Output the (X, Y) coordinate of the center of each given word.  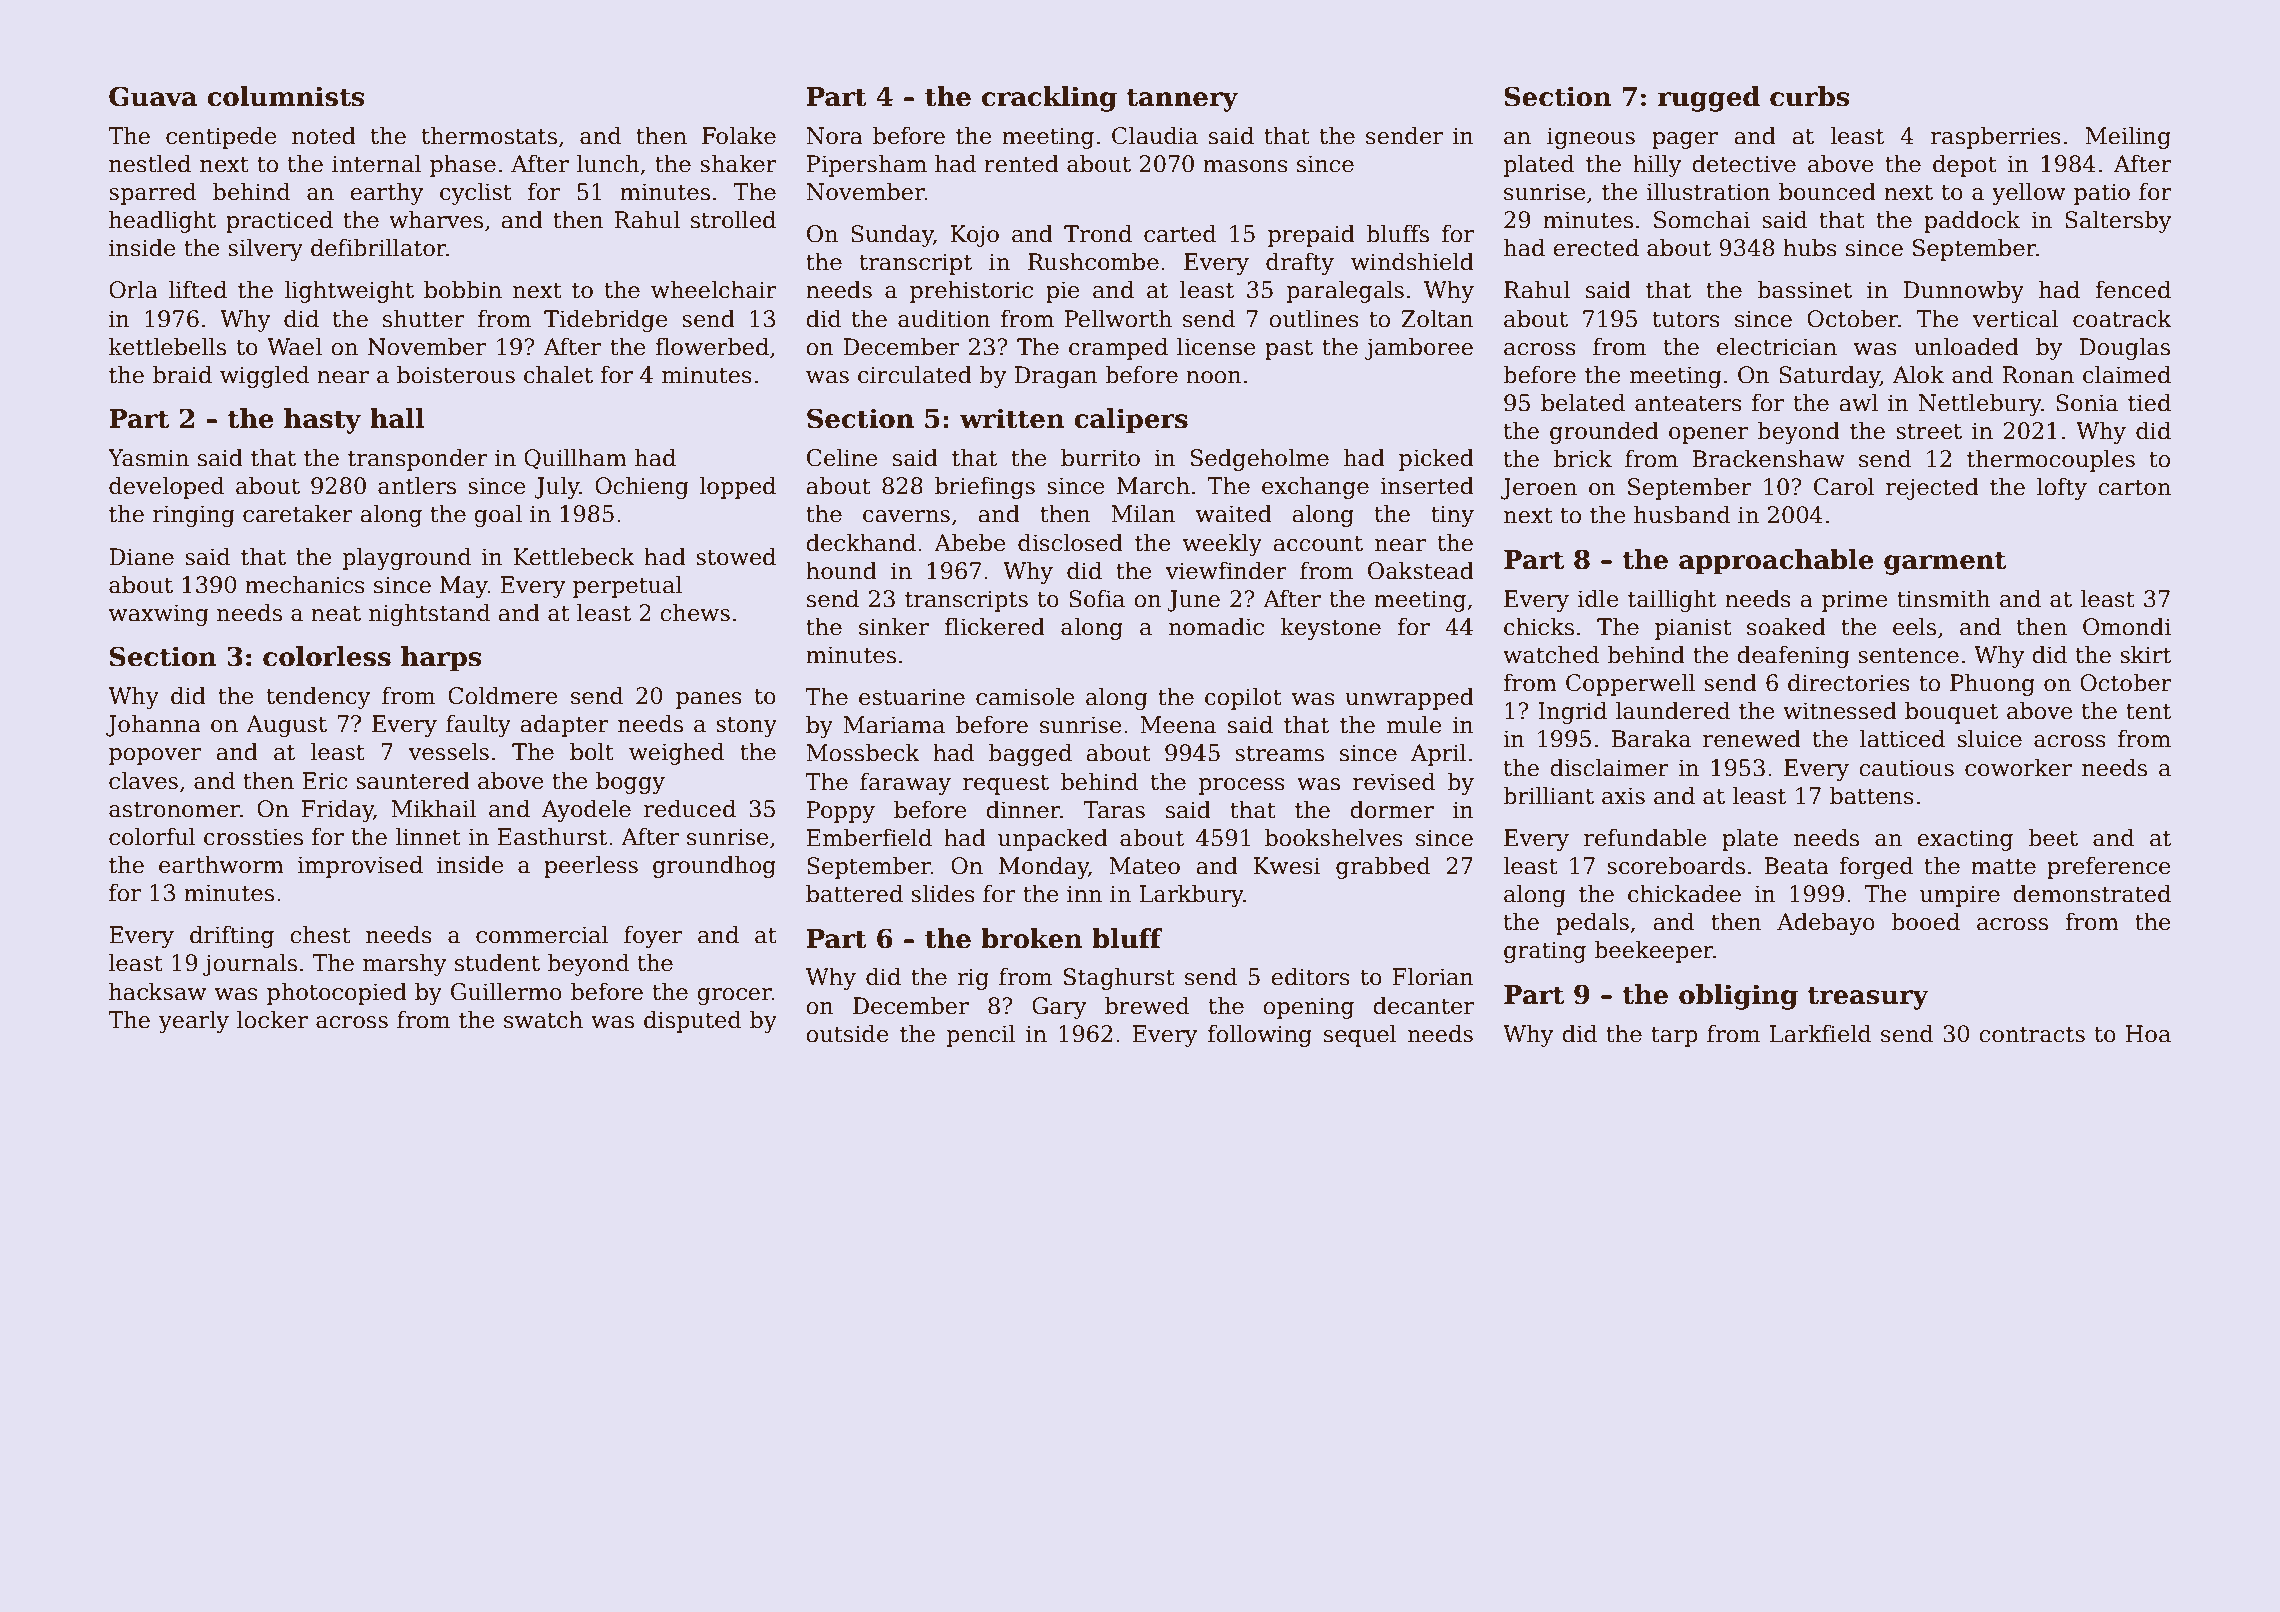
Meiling (2128, 137)
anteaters (1688, 404)
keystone (1331, 628)
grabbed (1383, 867)
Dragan (1056, 377)
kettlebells (167, 346)
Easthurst (552, 836)
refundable (1645, 837)
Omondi (2127, 626)
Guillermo (506, 991)
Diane (141, 557)
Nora (834, 136)
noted (324, 135)
